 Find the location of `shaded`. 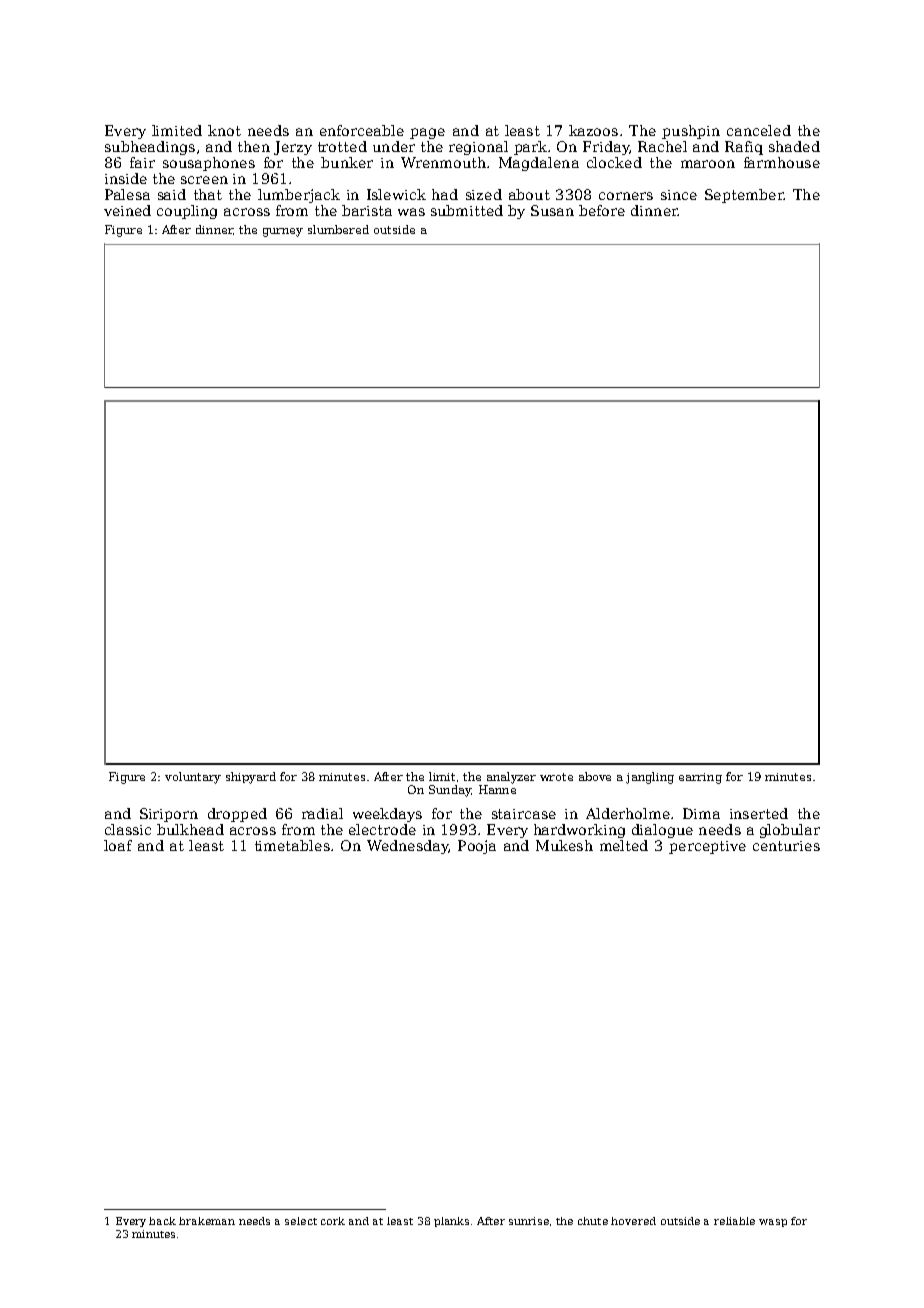

shaded is located at coordinates (794, 146).
